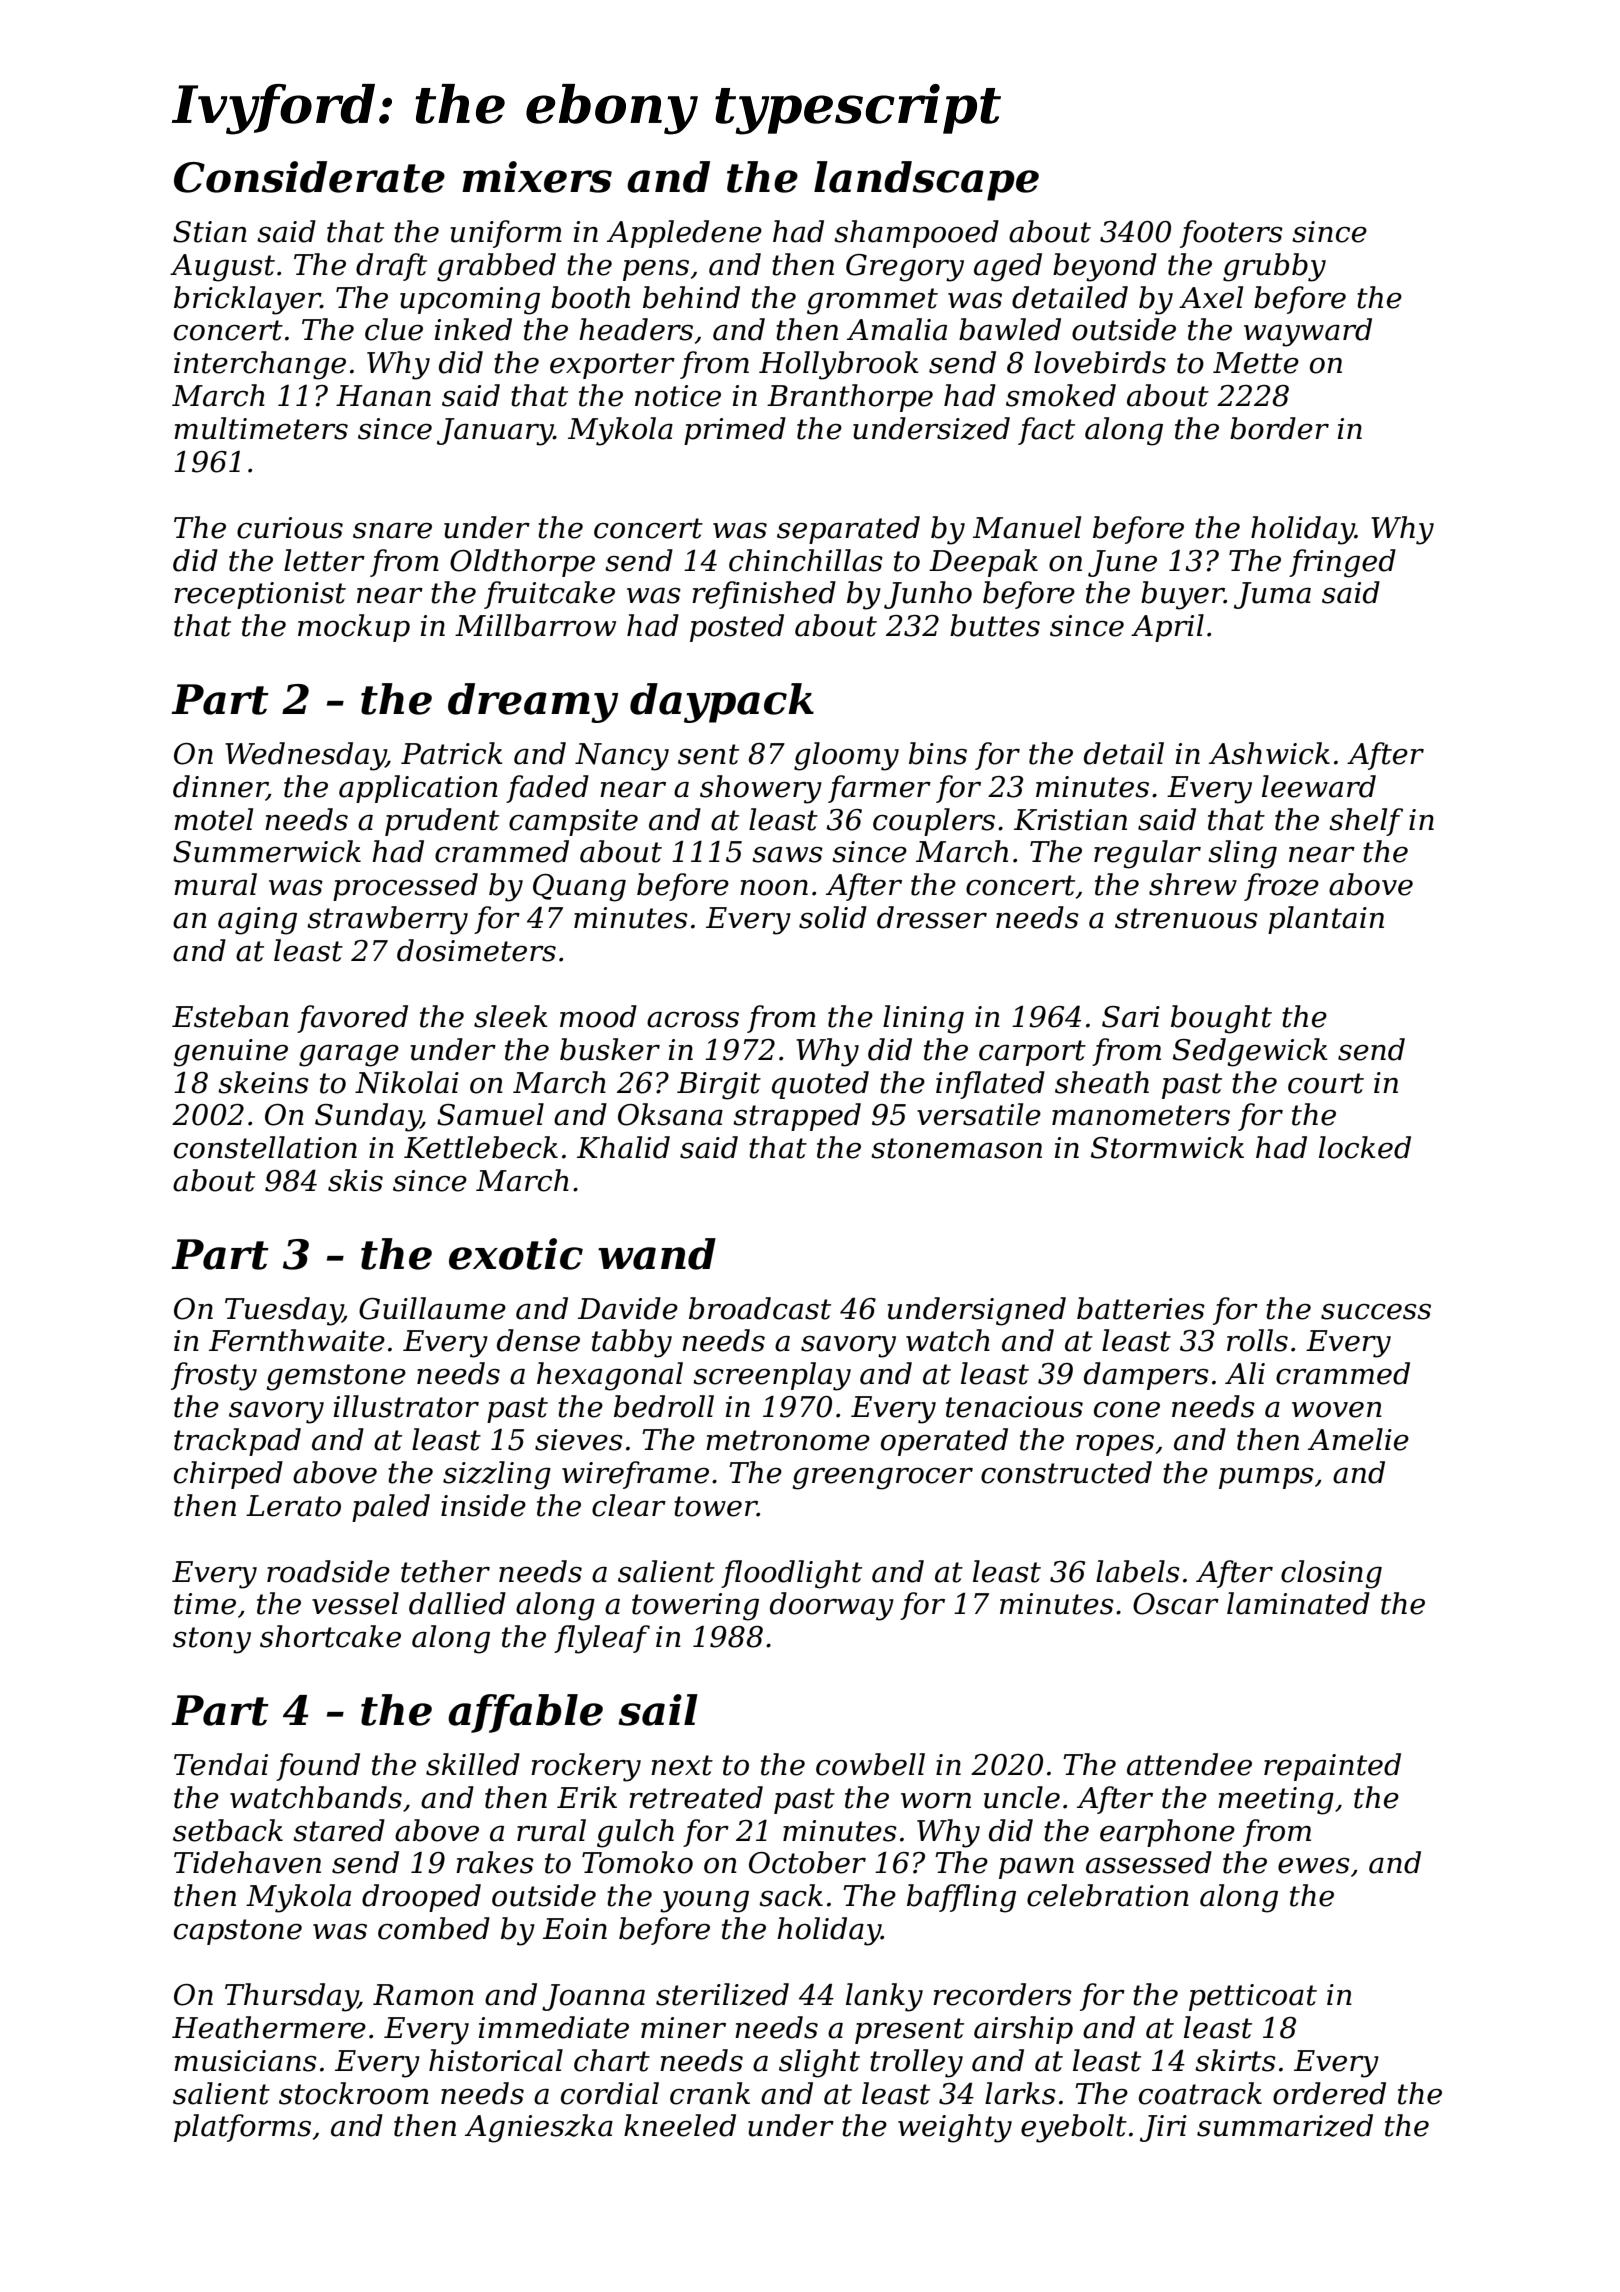 Image resolution: width=1620 pixels, height=2292 pixels. Describe the element at coordinates (1231, 234) in the page. I see `footers` at that location.
